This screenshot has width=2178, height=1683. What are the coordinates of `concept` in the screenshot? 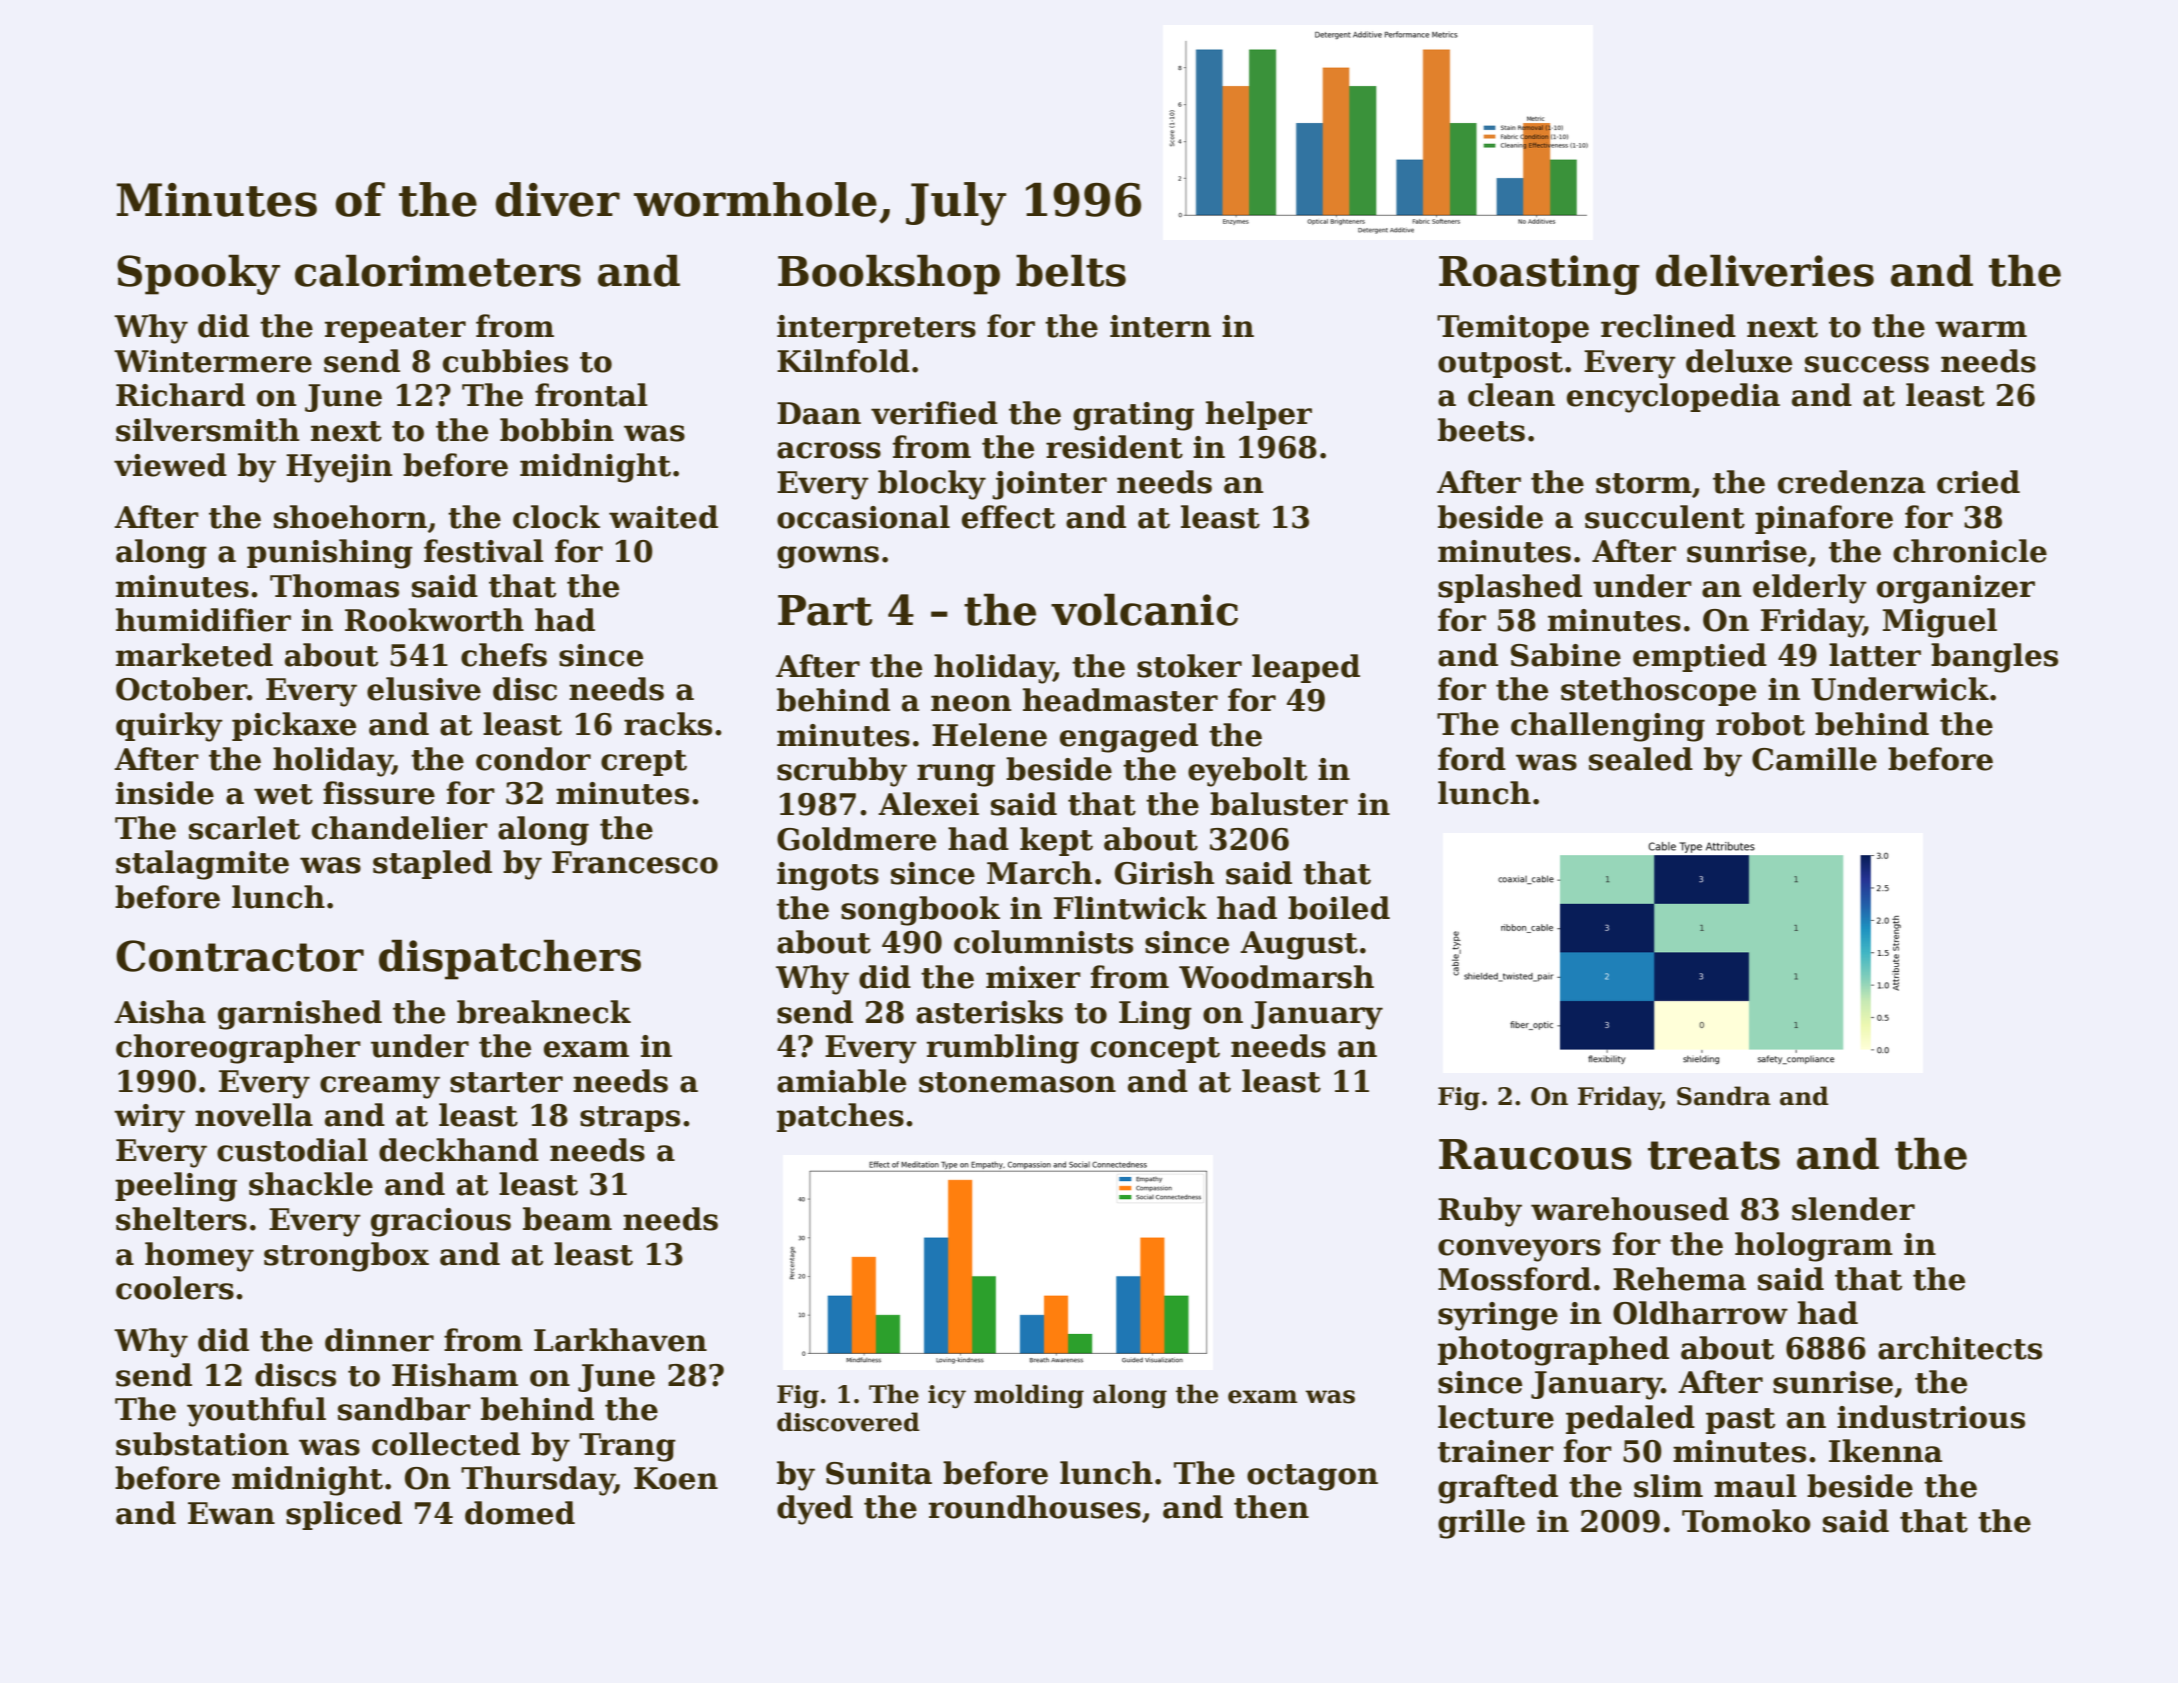 It's located at (1155, 1050).
